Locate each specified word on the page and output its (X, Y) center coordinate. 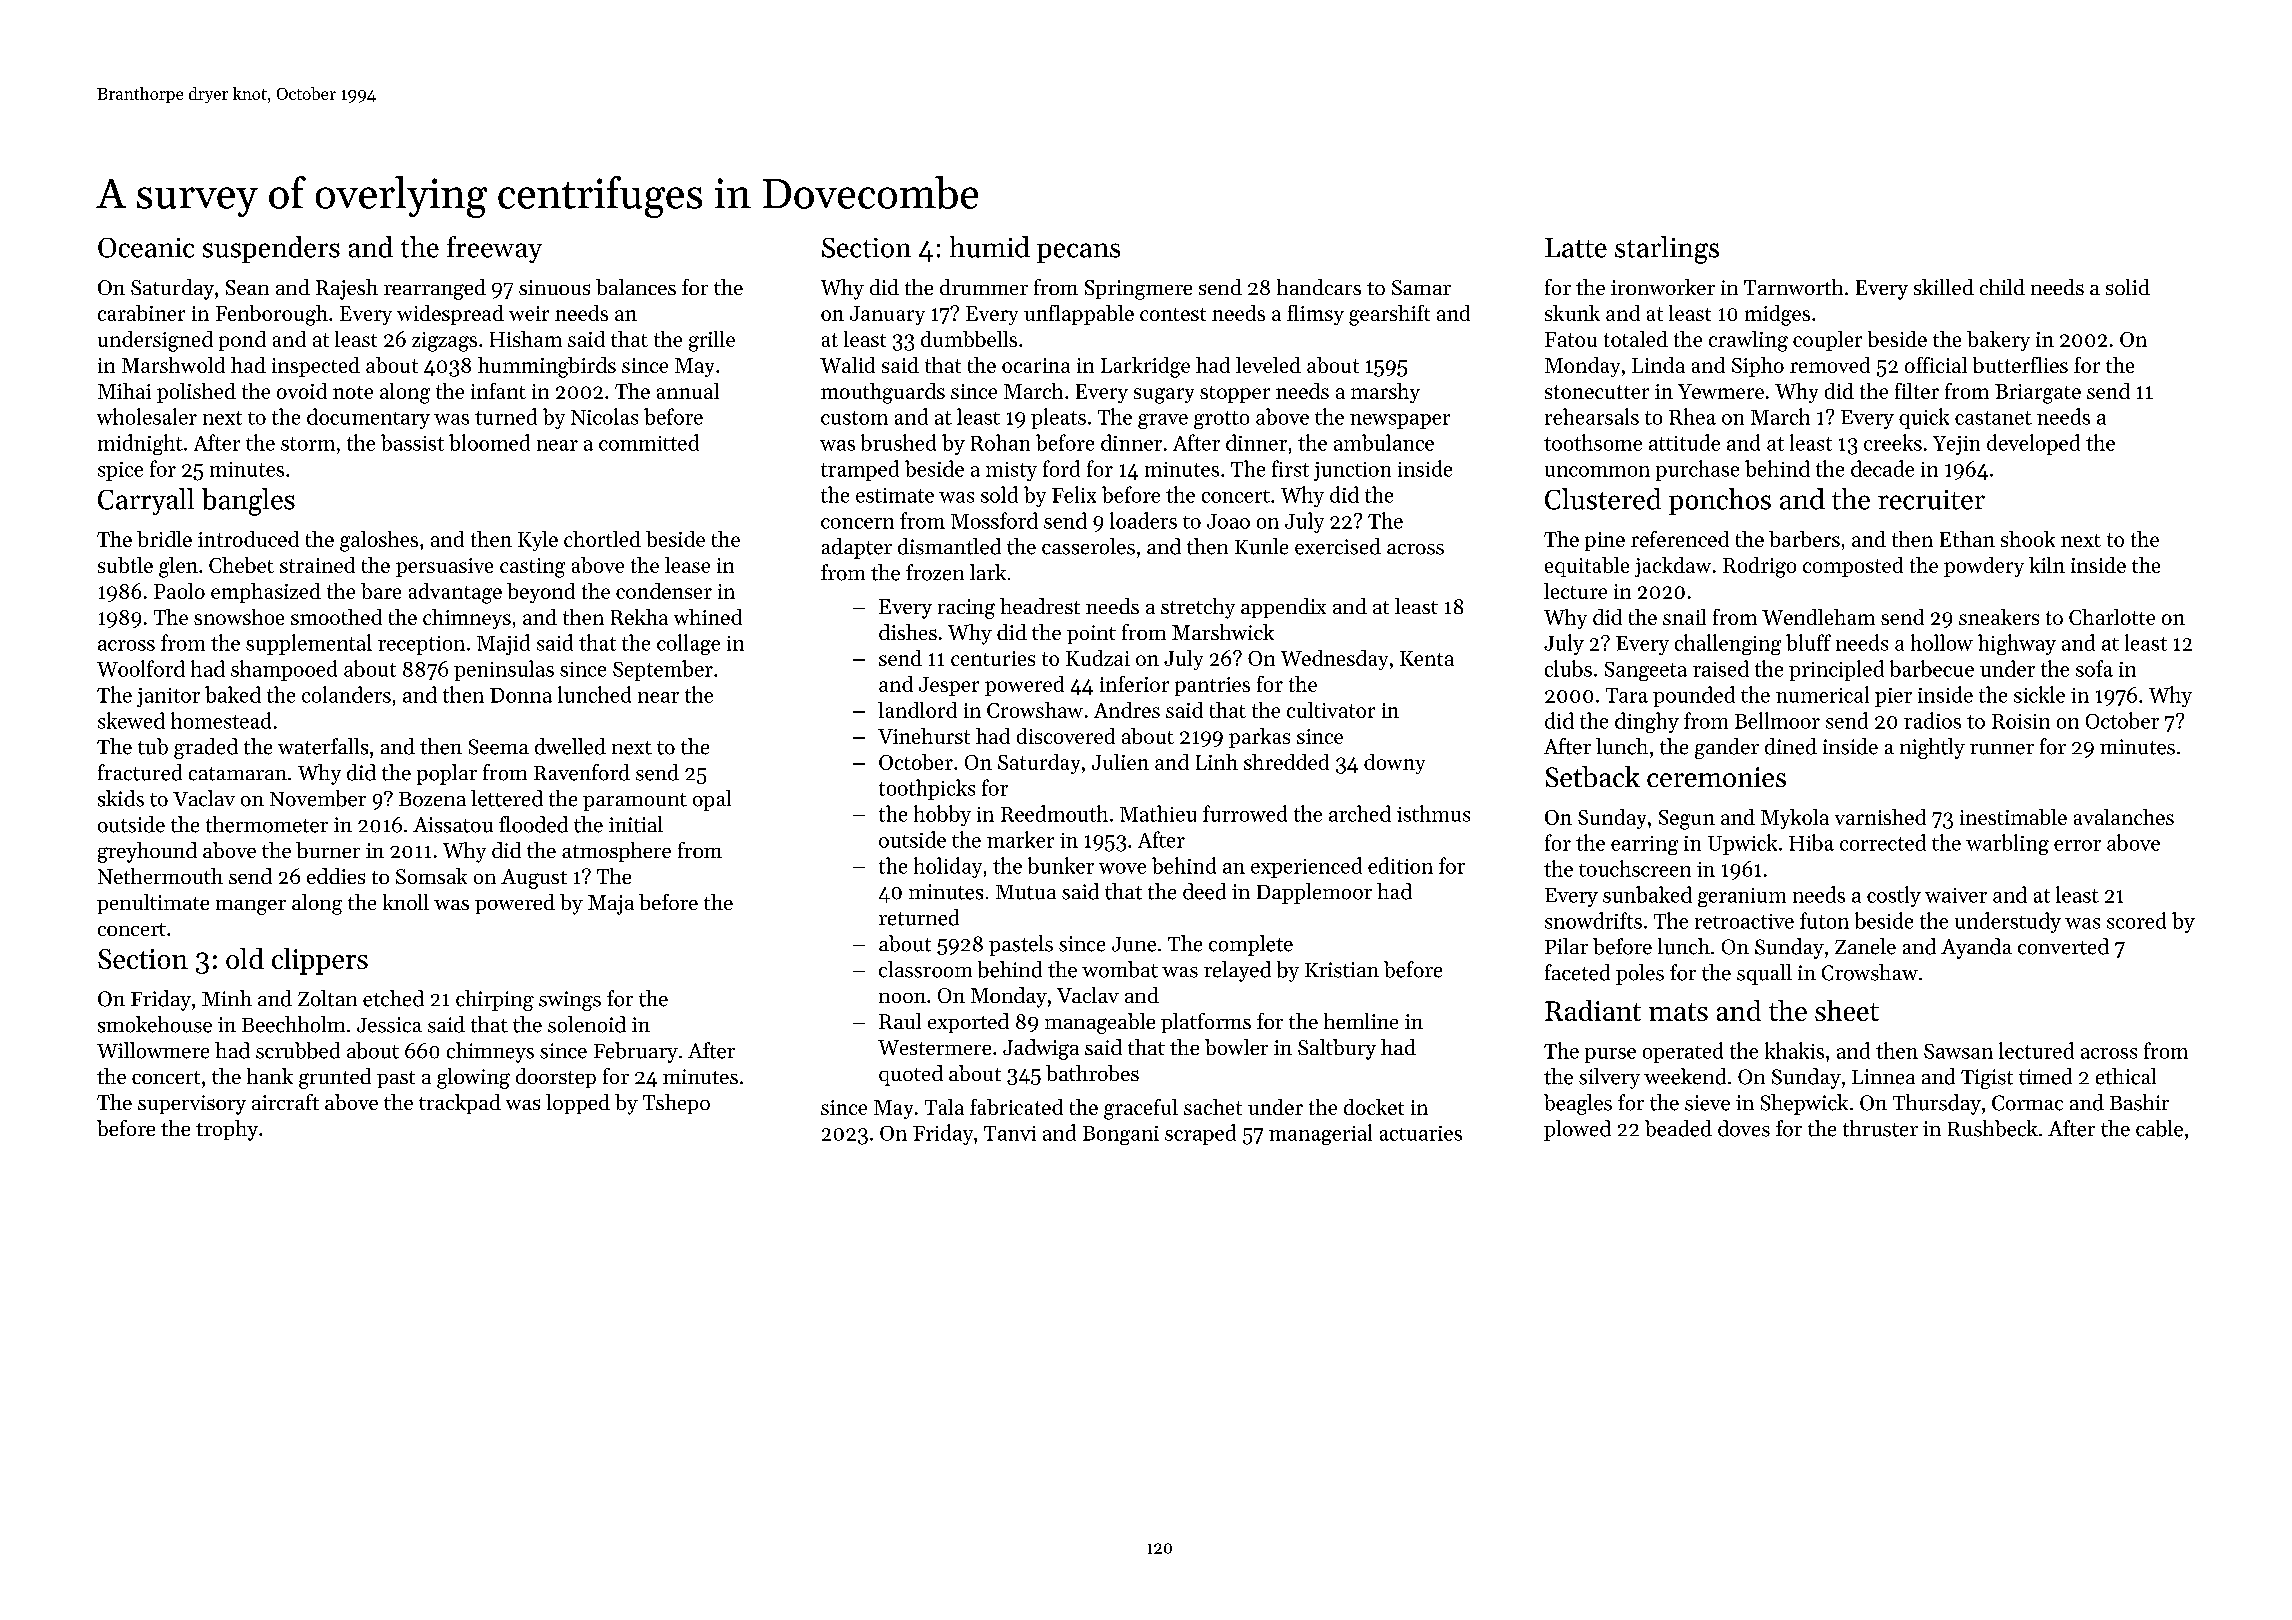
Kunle (1261, 546)
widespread (450, 315)
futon (1824, 920)
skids (121, 798)
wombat (1120, 969)
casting (532, 568)
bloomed (489, 442)
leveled (1268, 365)
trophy (227, 1130)
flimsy (1315, 315)
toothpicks (927, 789)
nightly (1932, 748)
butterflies (2020, 365)
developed (2033, 444)
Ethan (1967, 539)
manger (251, 907)
